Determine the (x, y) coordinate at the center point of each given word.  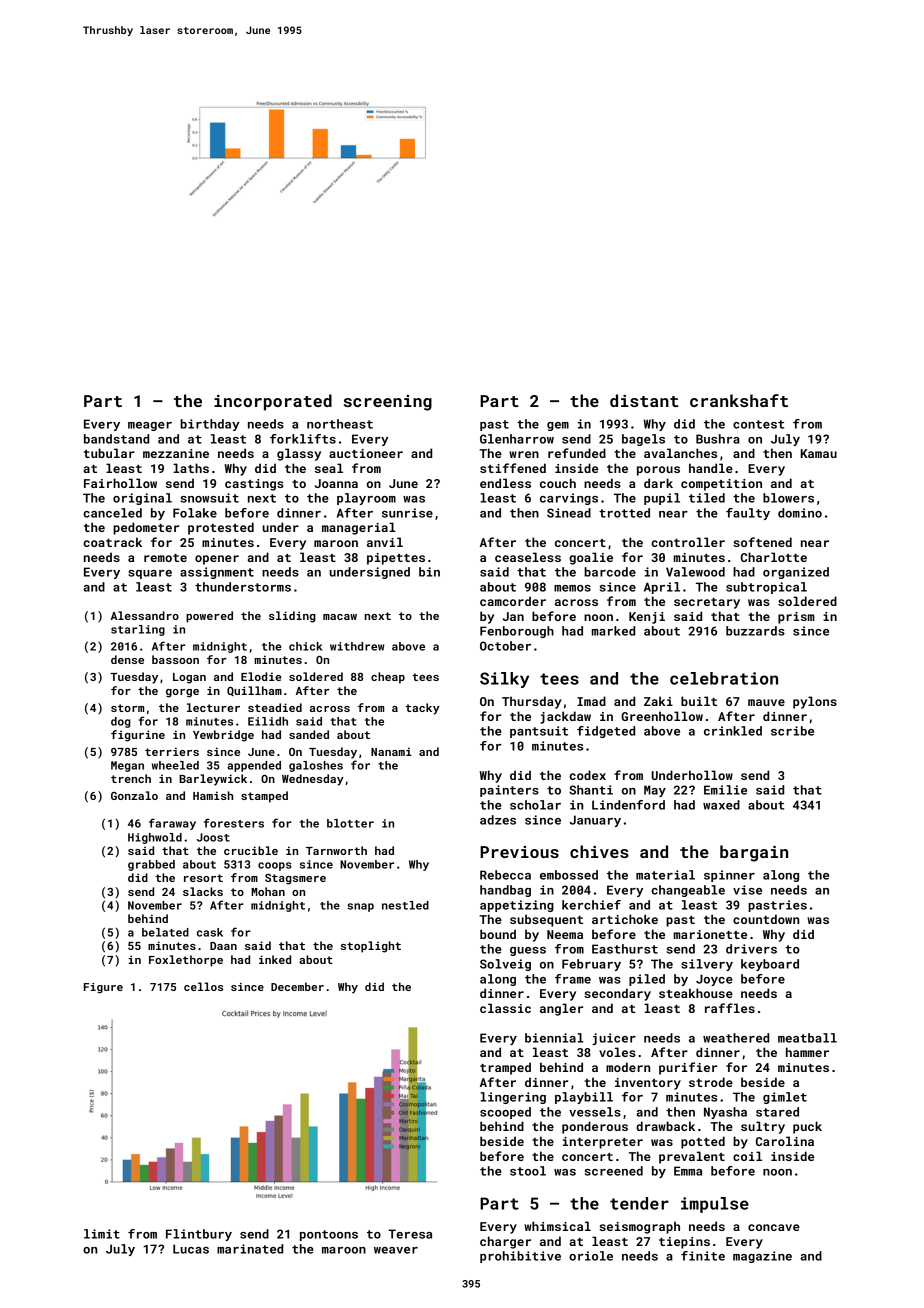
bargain (754, 853)
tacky (423, 709)
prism (796, 618)
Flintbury (199, 1235)
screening (388, 403)
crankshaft (739, 400)
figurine (138, 736)
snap (360, 907)
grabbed (151, 865)
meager (150, 426)
